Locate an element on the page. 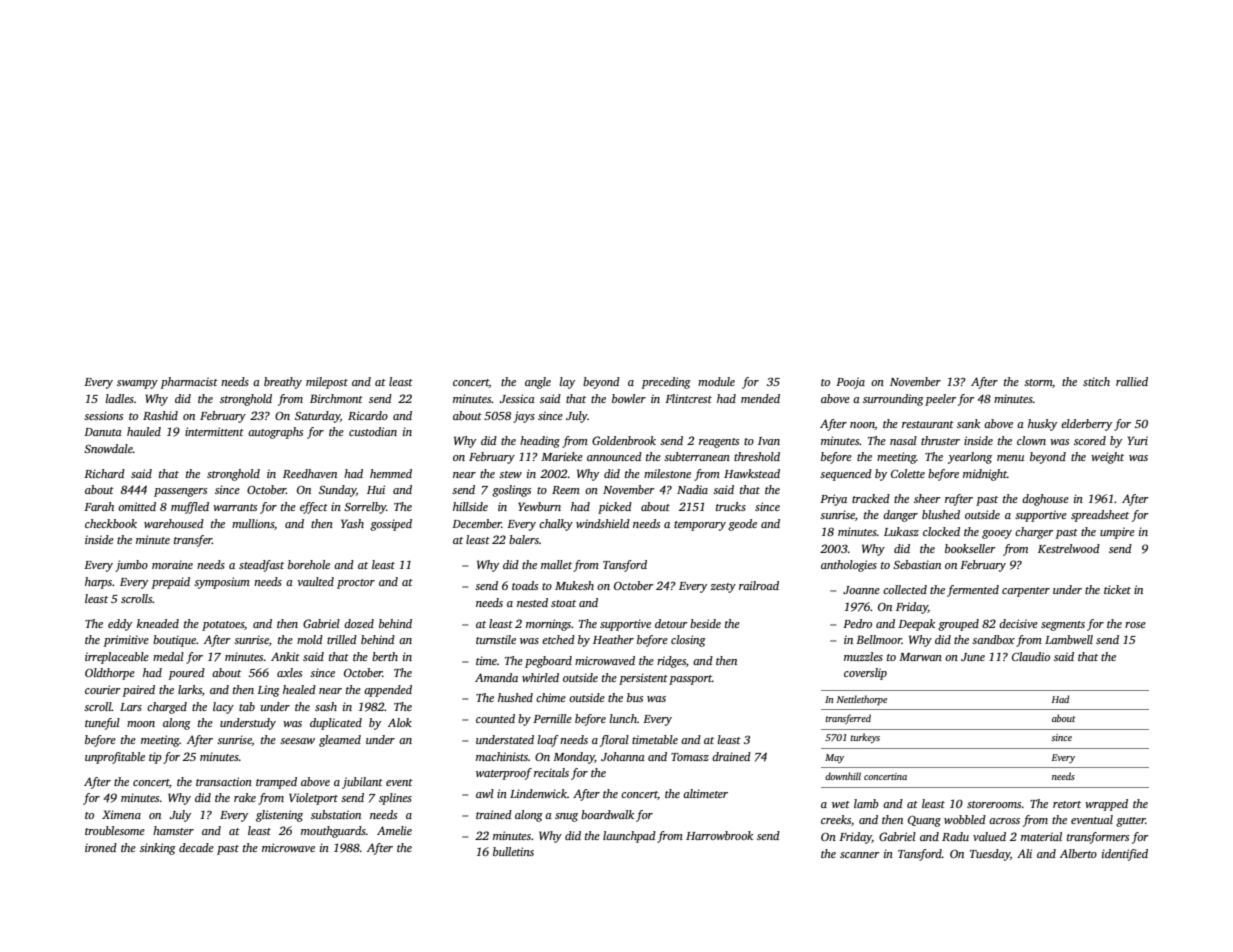  Tomasz is located at coordinates (690, 757).
